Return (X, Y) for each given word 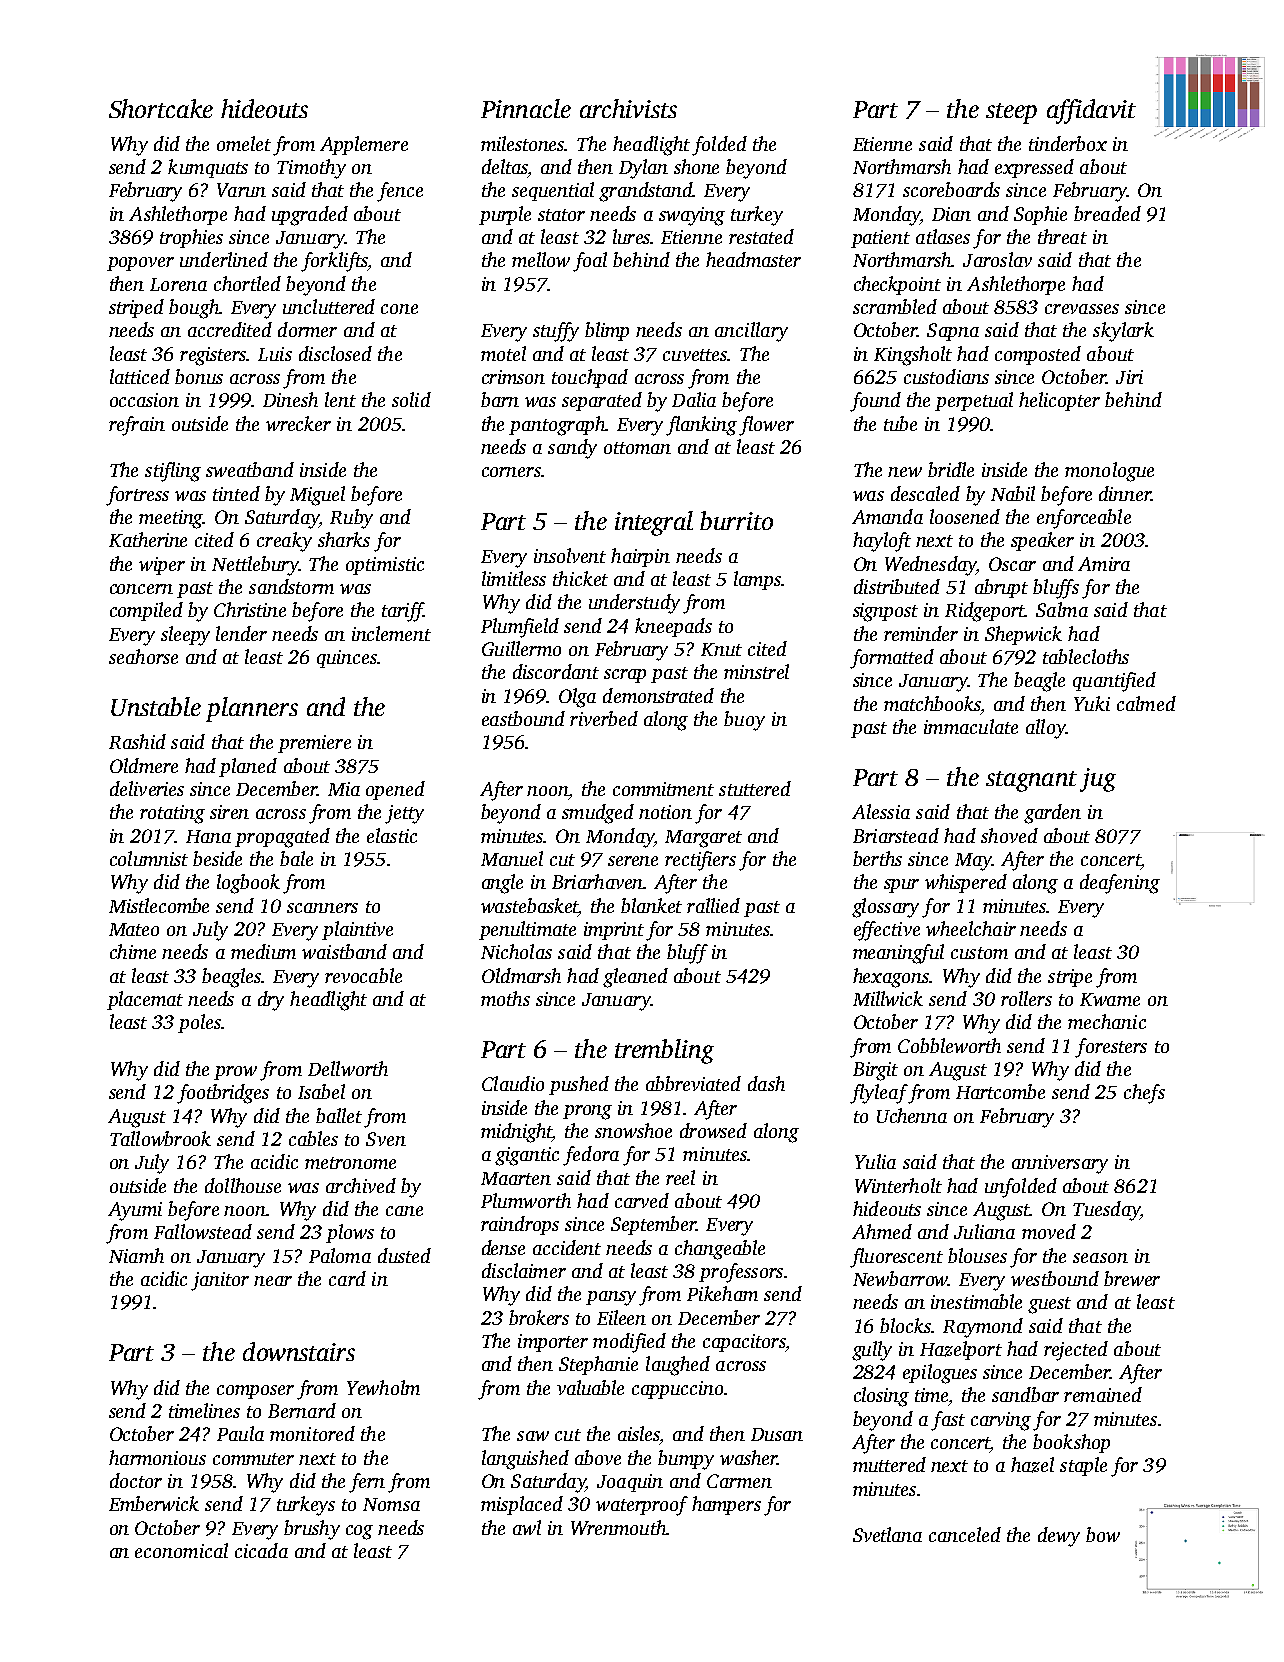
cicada (261, 1550)
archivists (628, 108)
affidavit (1091, 111)
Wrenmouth (618, 1527)
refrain (137, 426)
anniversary (1060, 1164)
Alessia (881, 811)
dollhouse (243, 1185)
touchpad (590, 378)
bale (296, 858)
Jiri (1129, 377)
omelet (244, 143)
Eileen (621, 1317)
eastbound (523, 718)
